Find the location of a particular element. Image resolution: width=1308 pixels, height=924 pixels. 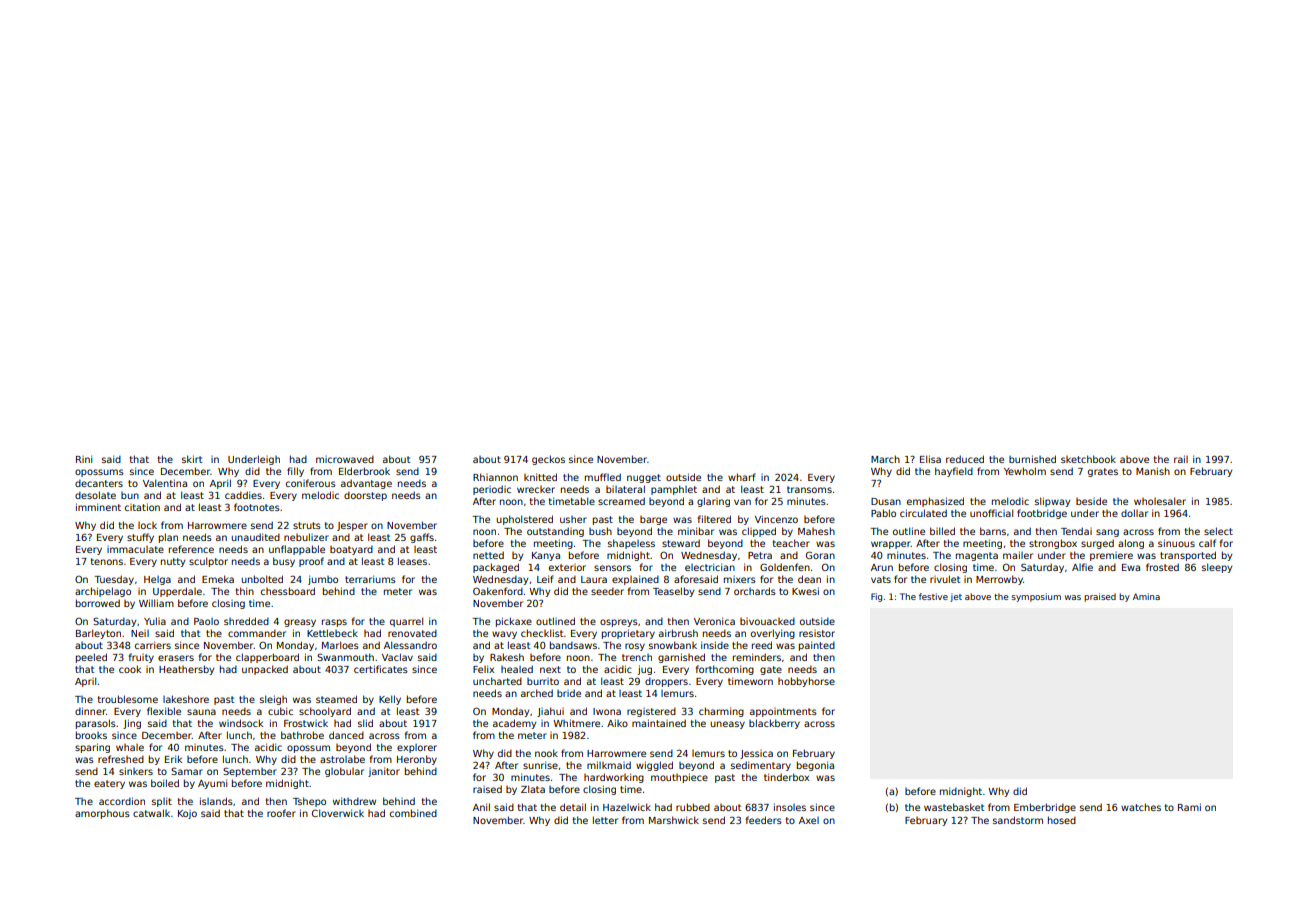

sculptor is located at coordinates (208, 562).
